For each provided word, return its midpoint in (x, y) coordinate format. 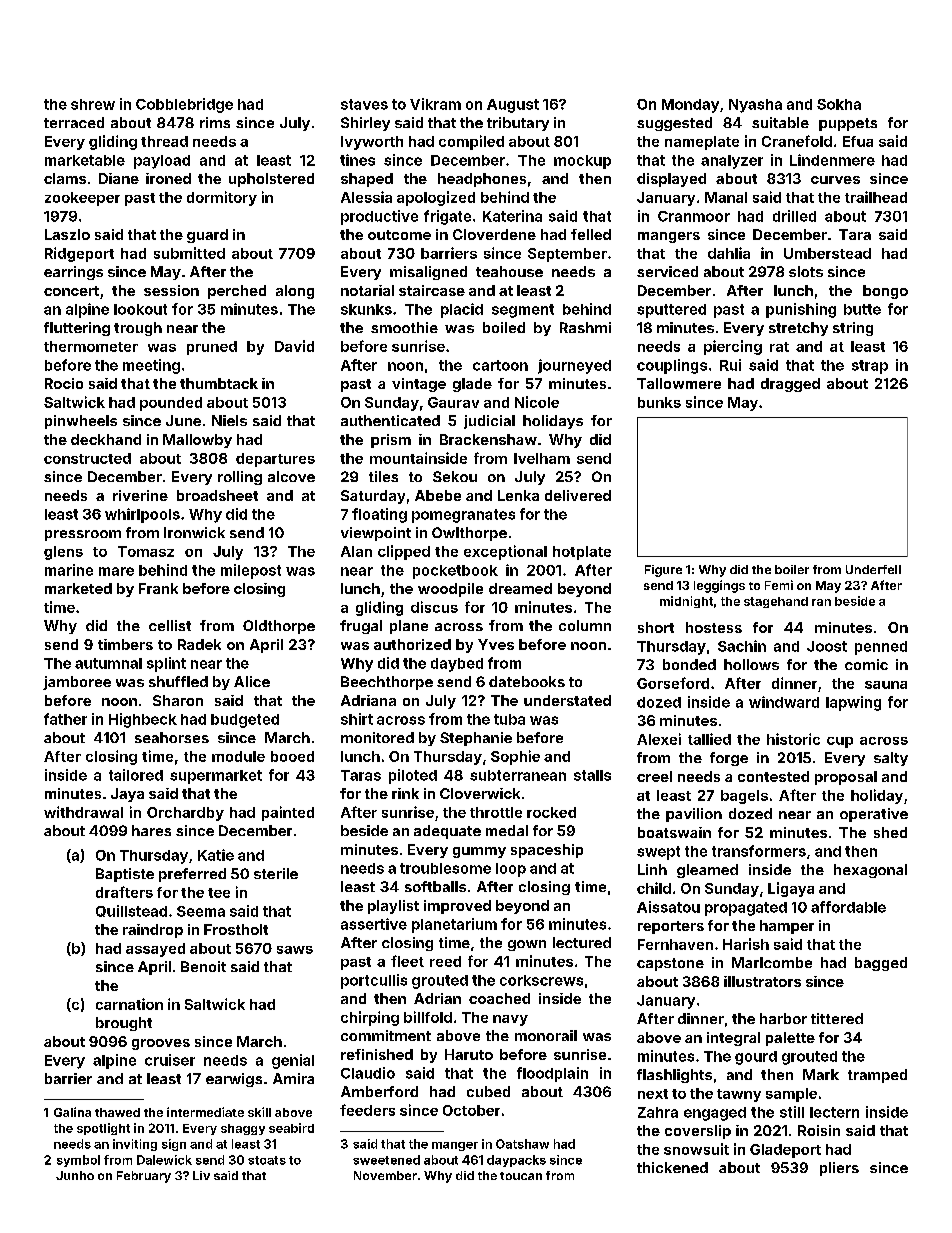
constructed (87, 458)
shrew (93, 104)
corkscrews (541, 980)
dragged (790, 385)
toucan (521, 1176)
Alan (356, 551)
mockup (582, 162)
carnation (129, 1004)
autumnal (108, 663)
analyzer (732, 162)
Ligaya (791, 889)
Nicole (537, 402)
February (144, 1177)
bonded (689, 664)
